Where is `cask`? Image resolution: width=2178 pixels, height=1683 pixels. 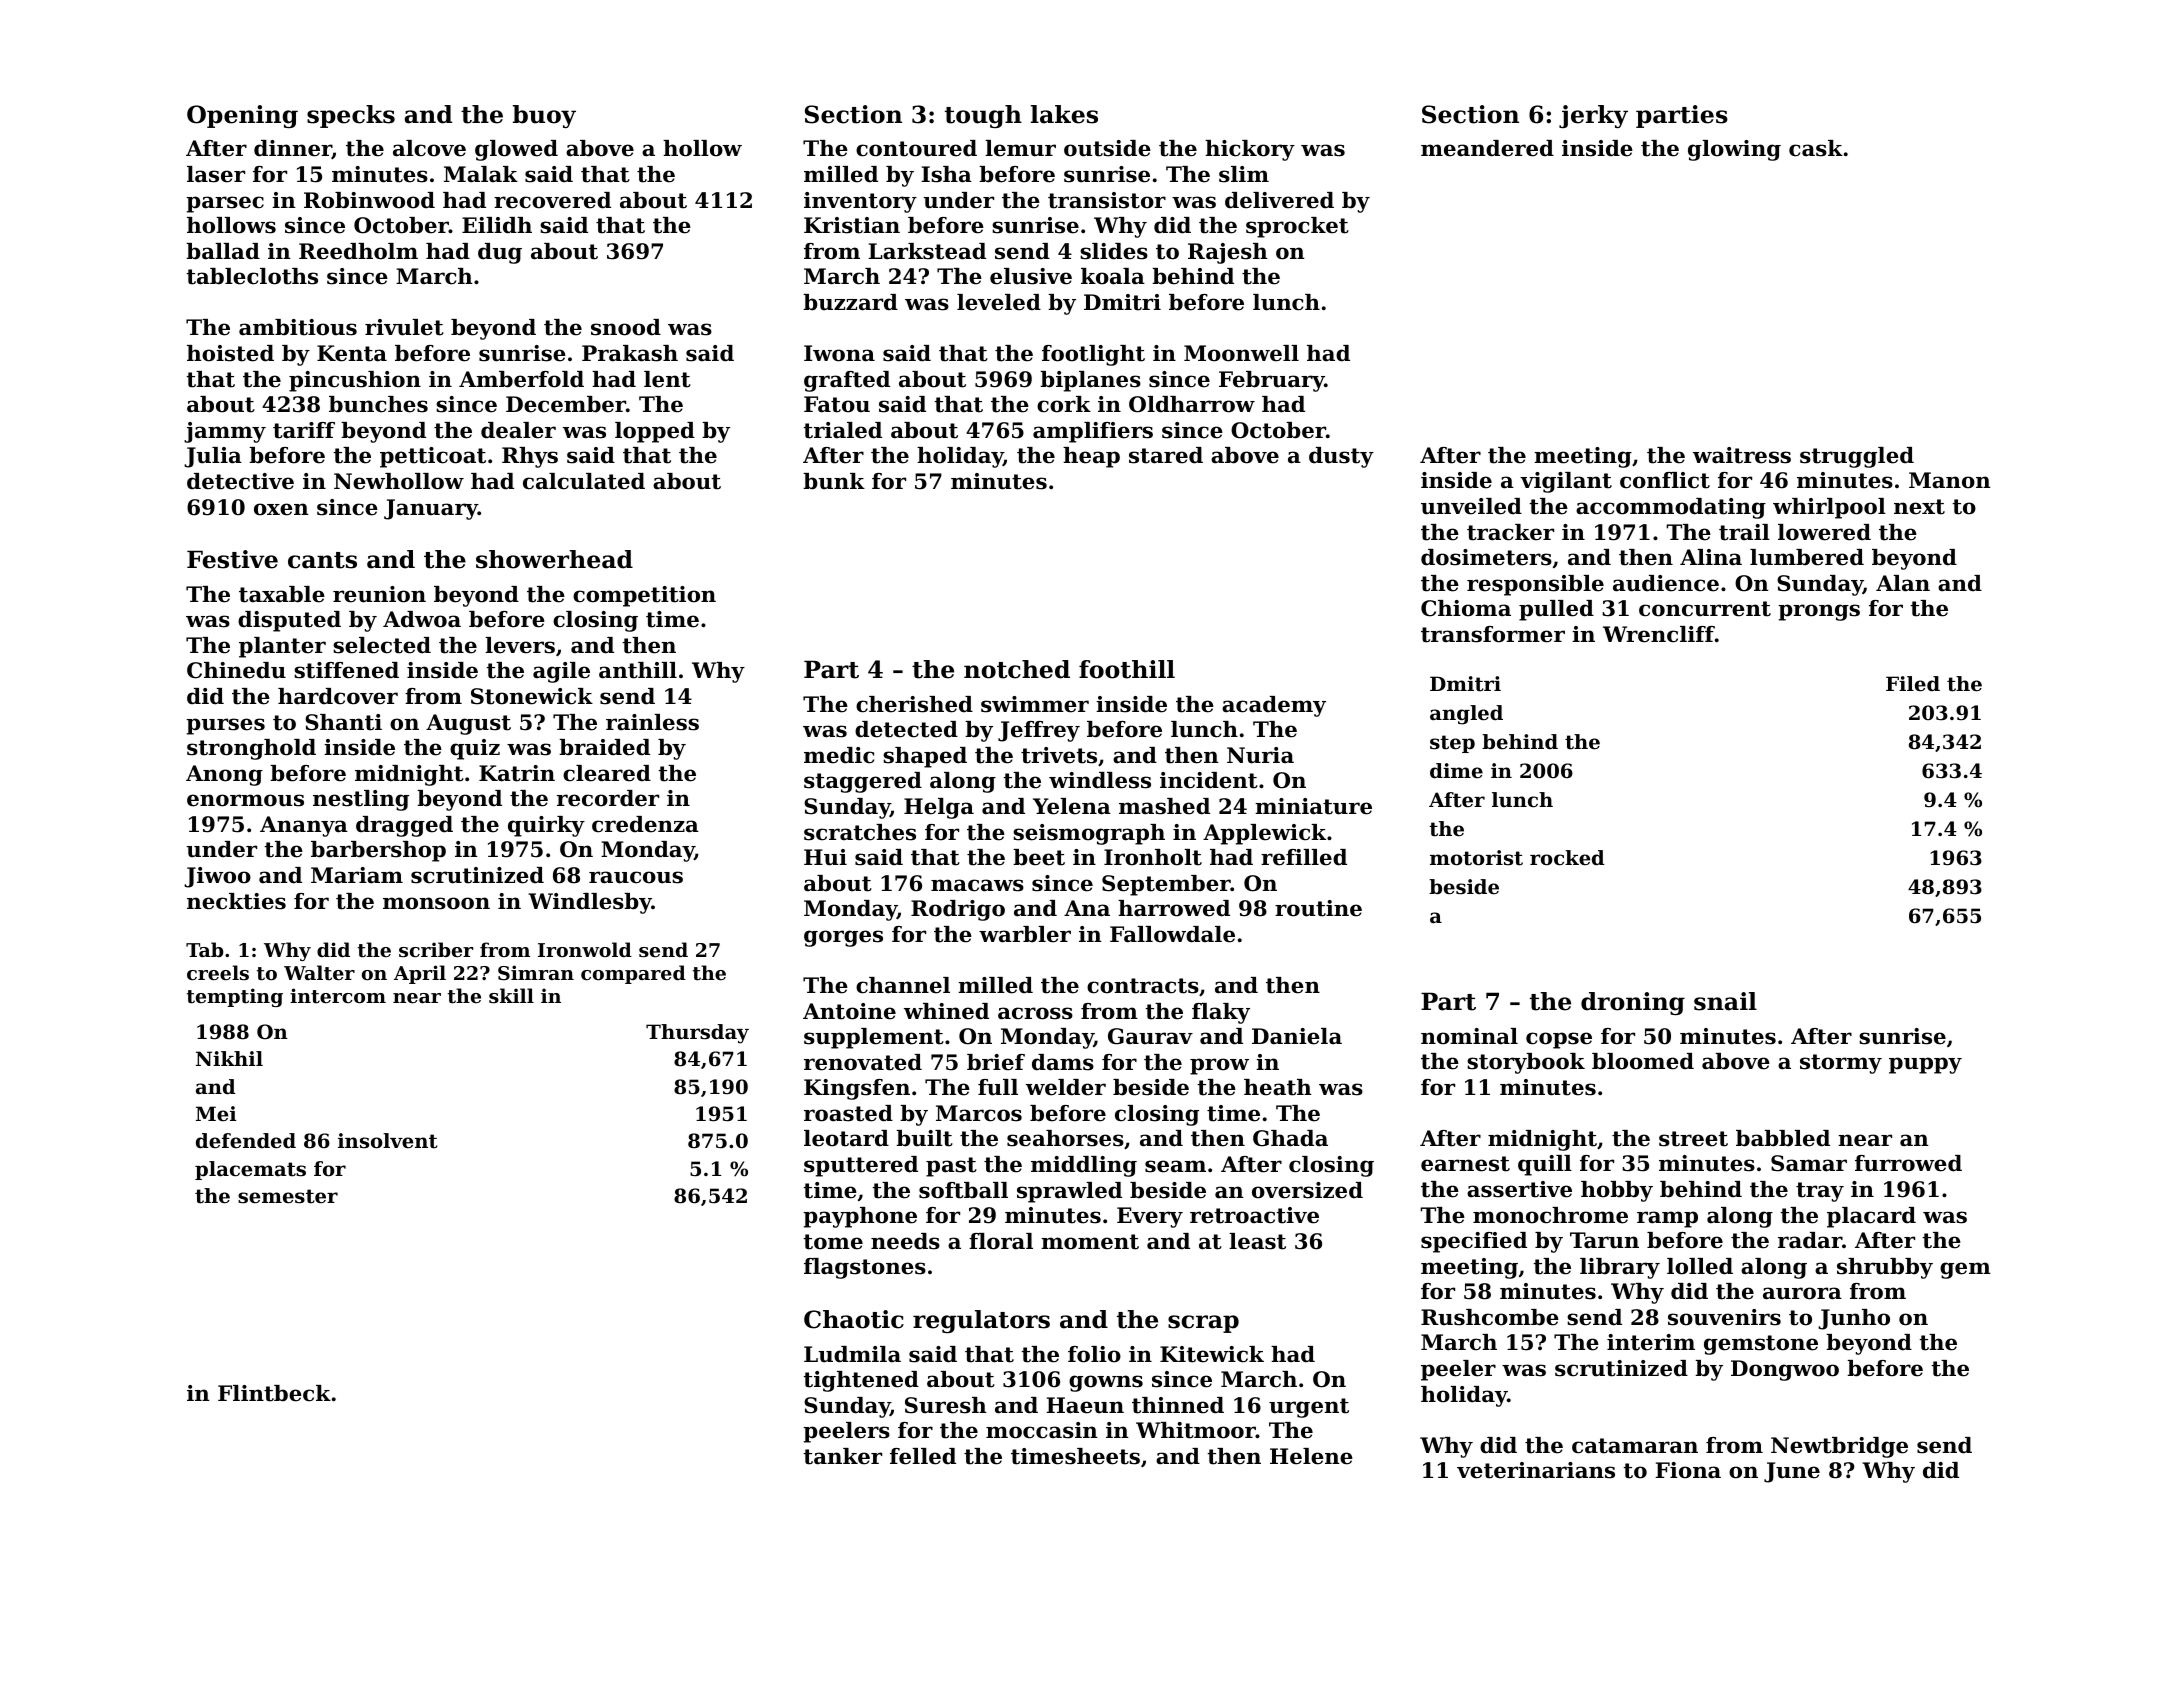
cask is located at coordinates (1816, 148).
